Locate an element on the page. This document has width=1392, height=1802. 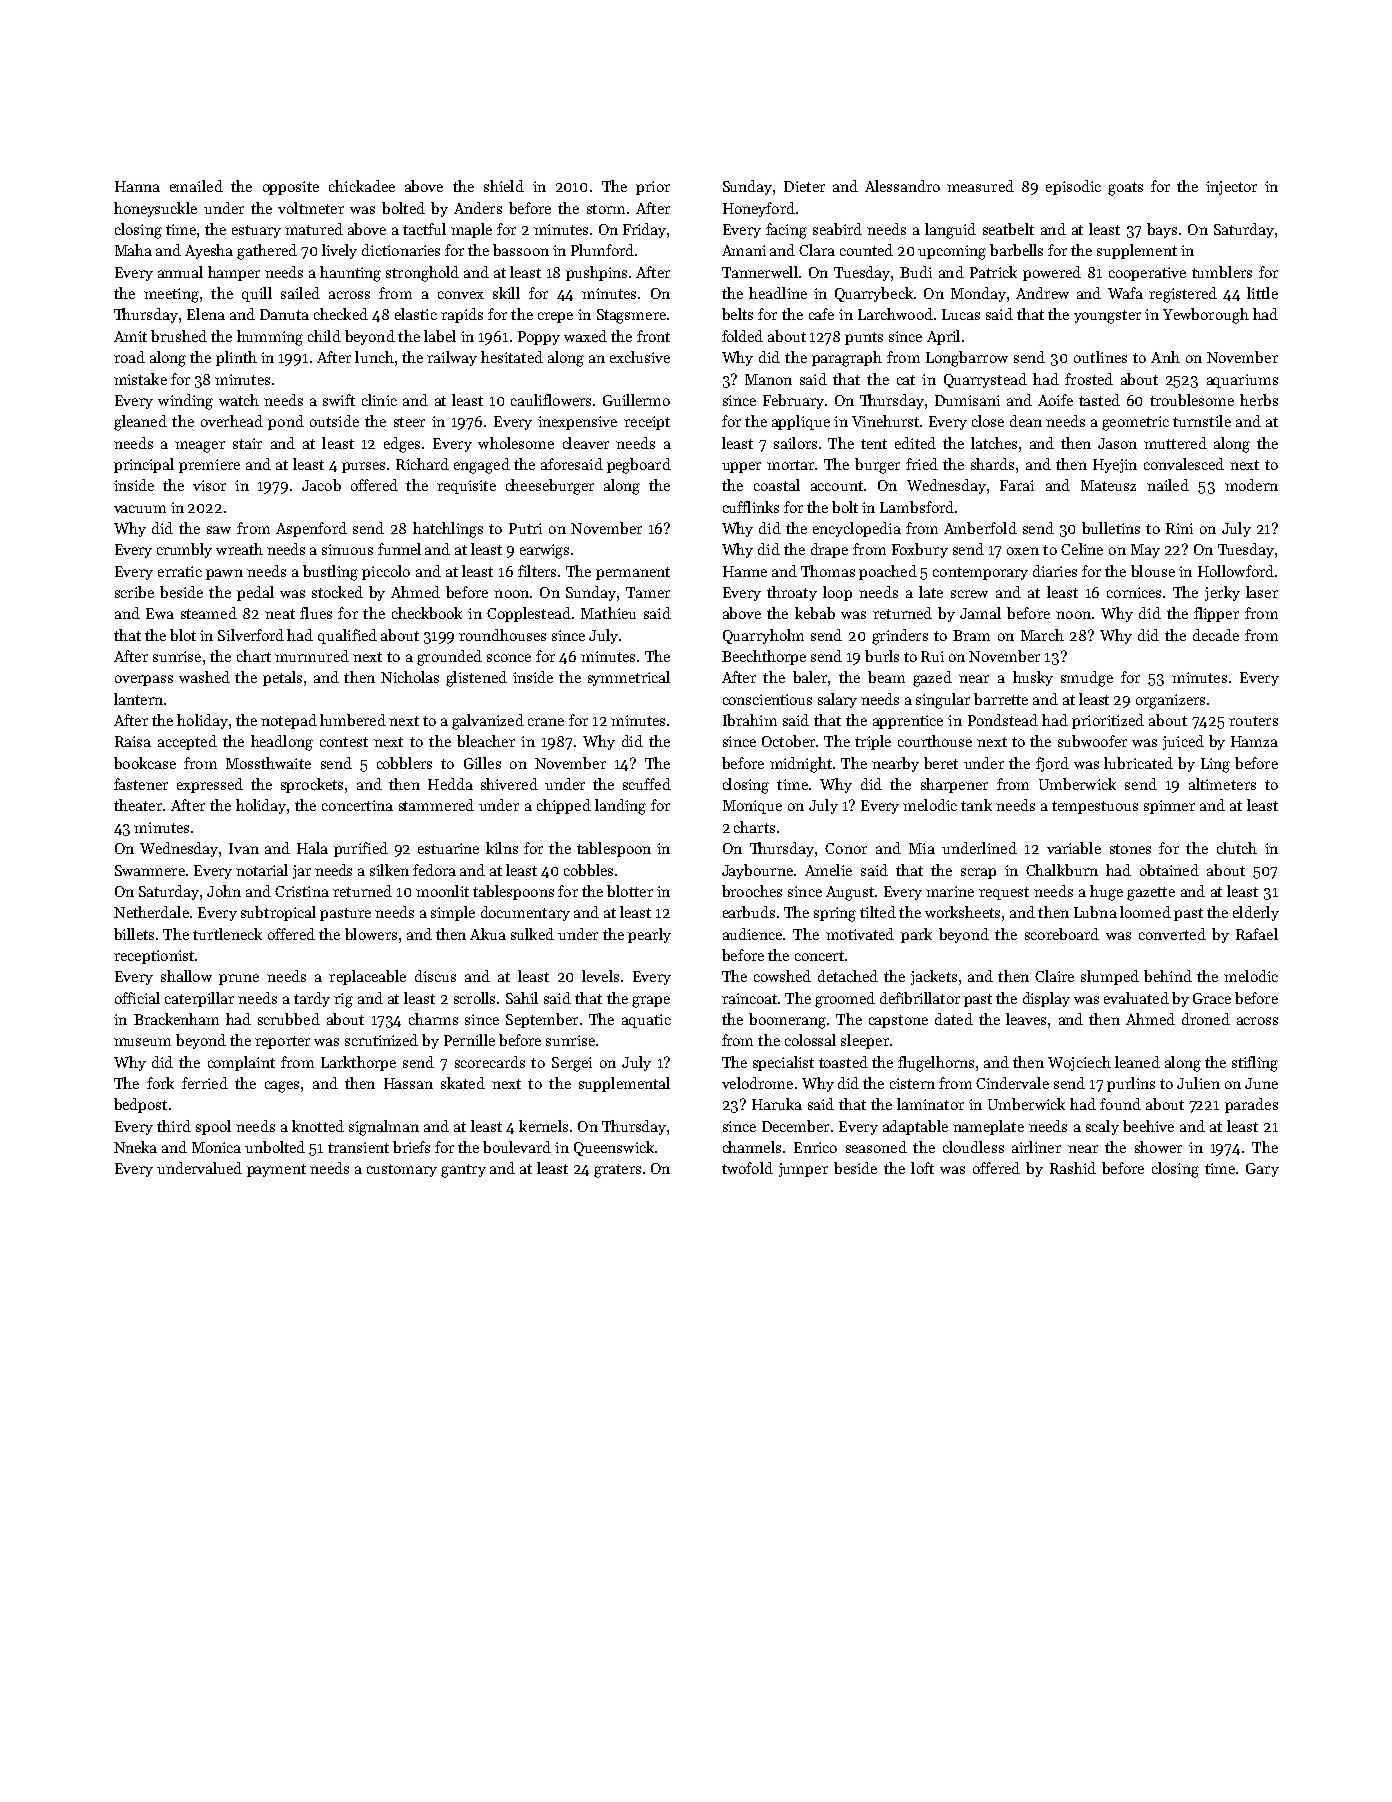
bays is located at coordinates (1162, 230).
